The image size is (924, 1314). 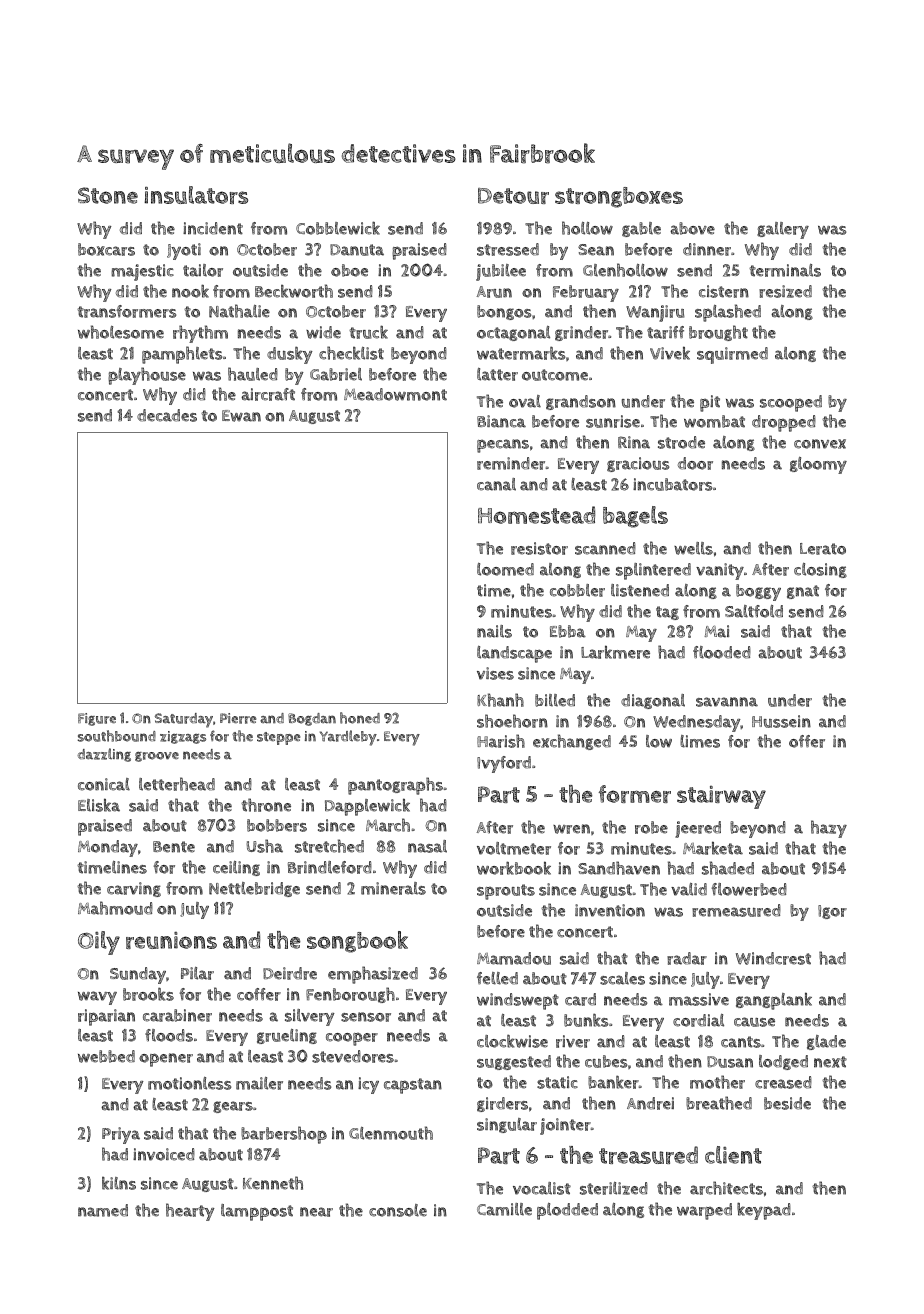 What do you see at coordinates (508, 249) in the screenshot?
I see `stressed` at bounding box center [508, 249].
